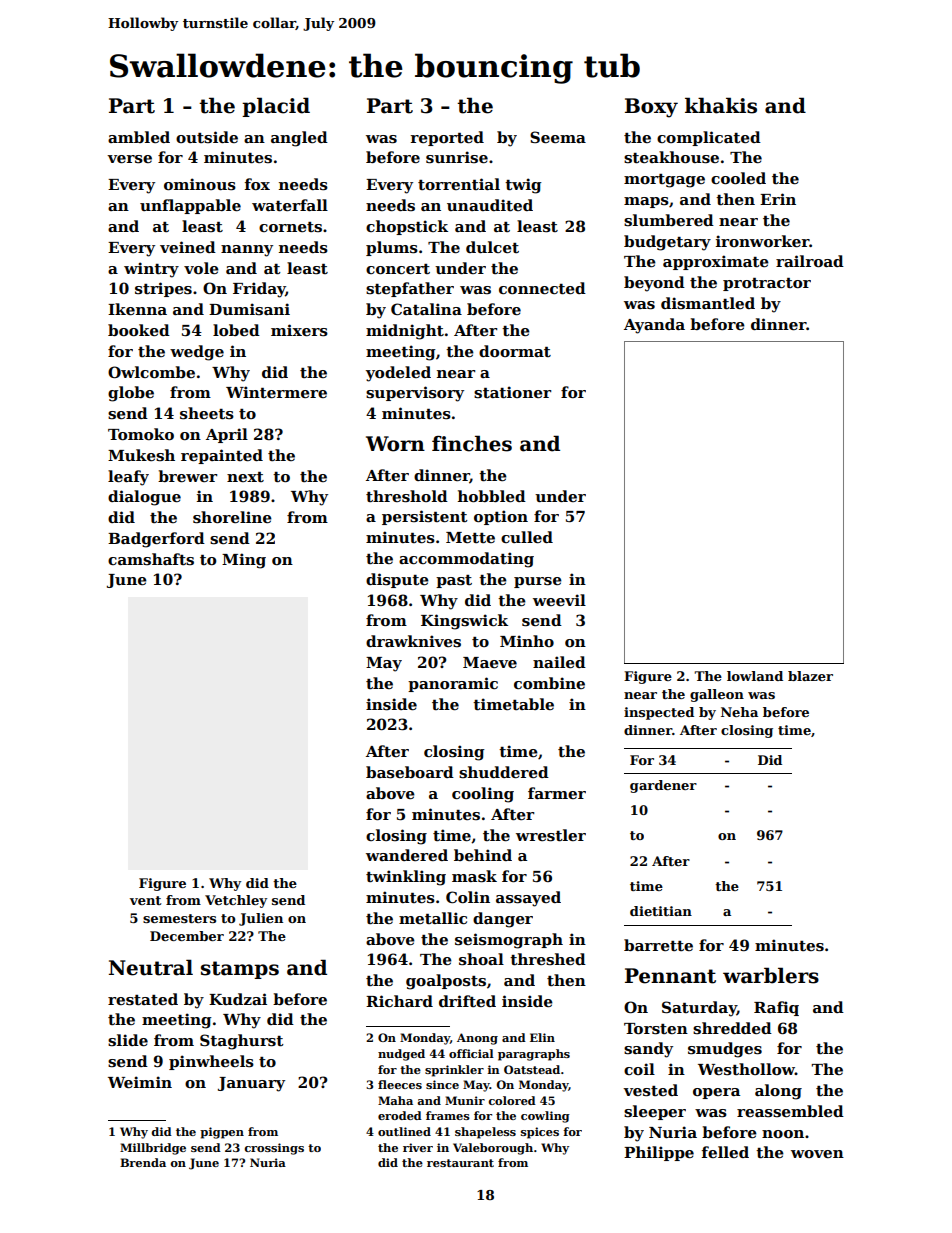 This screenshot has width=952, height=1233. What do you see at coordinates (410, 772) in the screenshot?
I see `baseboard` at bounding box center [410, 772].
